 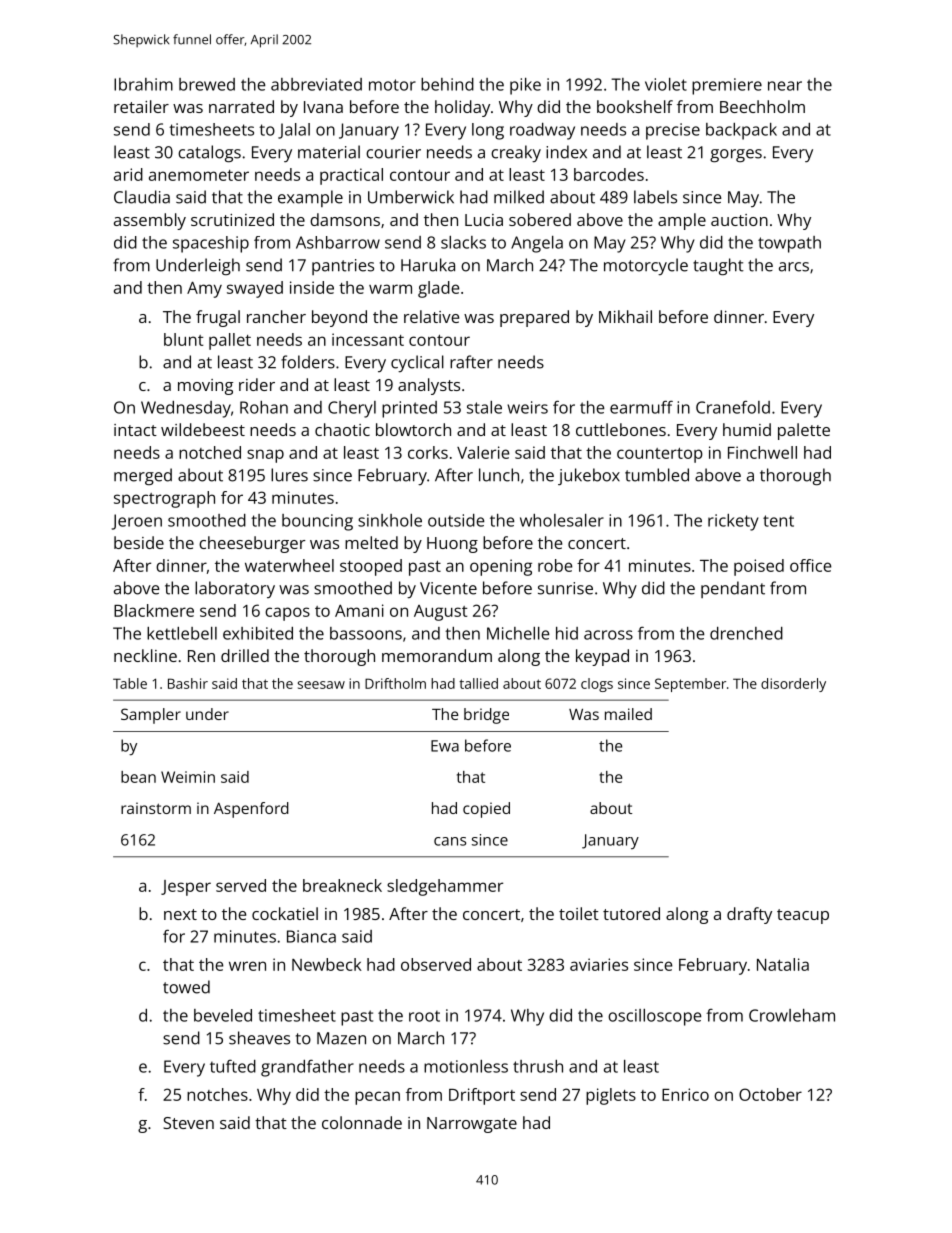 I want to click on next, so click(x=180, y=914).
